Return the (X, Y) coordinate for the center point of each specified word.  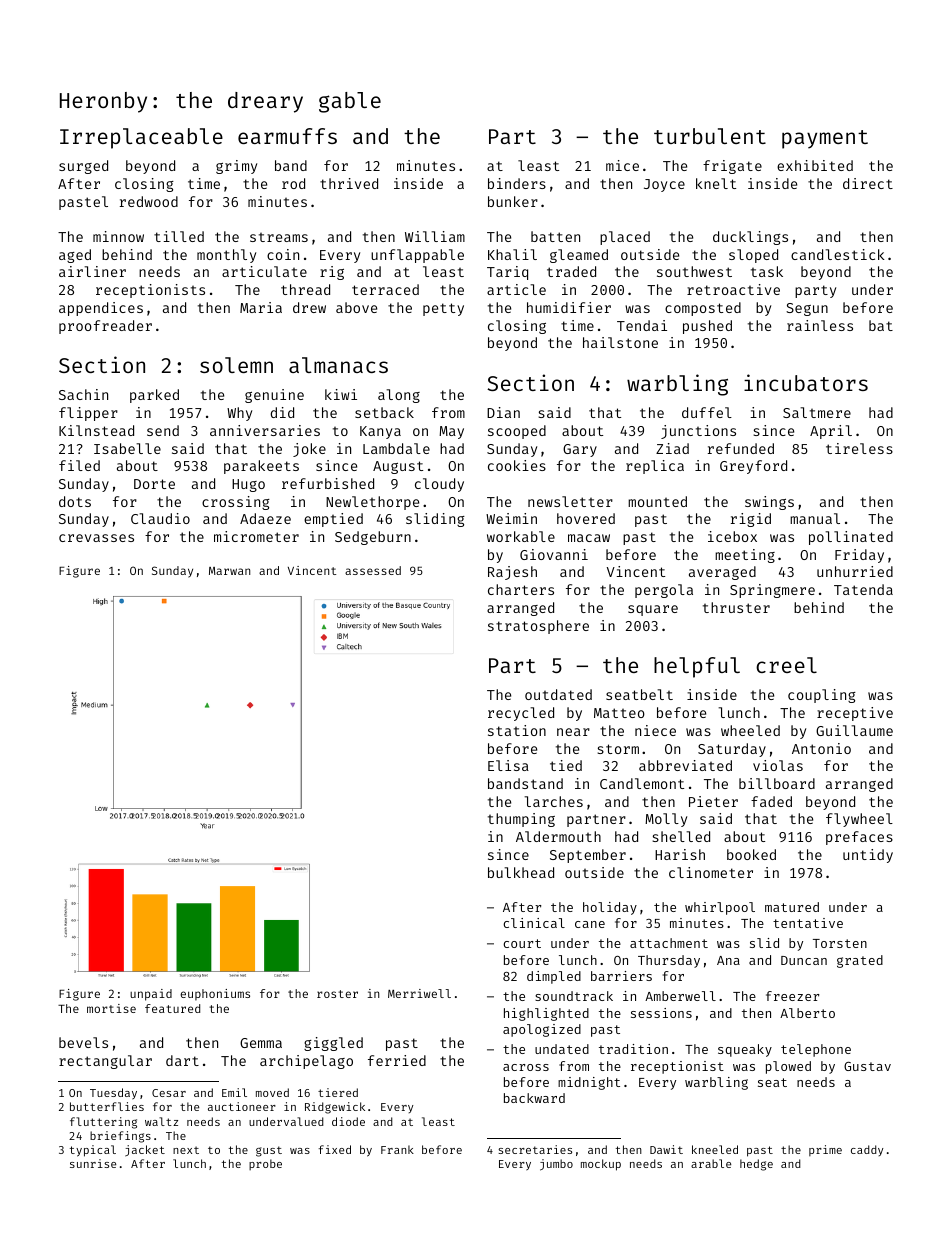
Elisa (508, 765)
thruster (736, 607)
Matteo (619, 713)
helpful (697, 667)
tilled (179, 236)
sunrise (93, 1163)
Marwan (229, 571)
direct (868, 183)
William (435, 236)
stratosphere (538, 627)
